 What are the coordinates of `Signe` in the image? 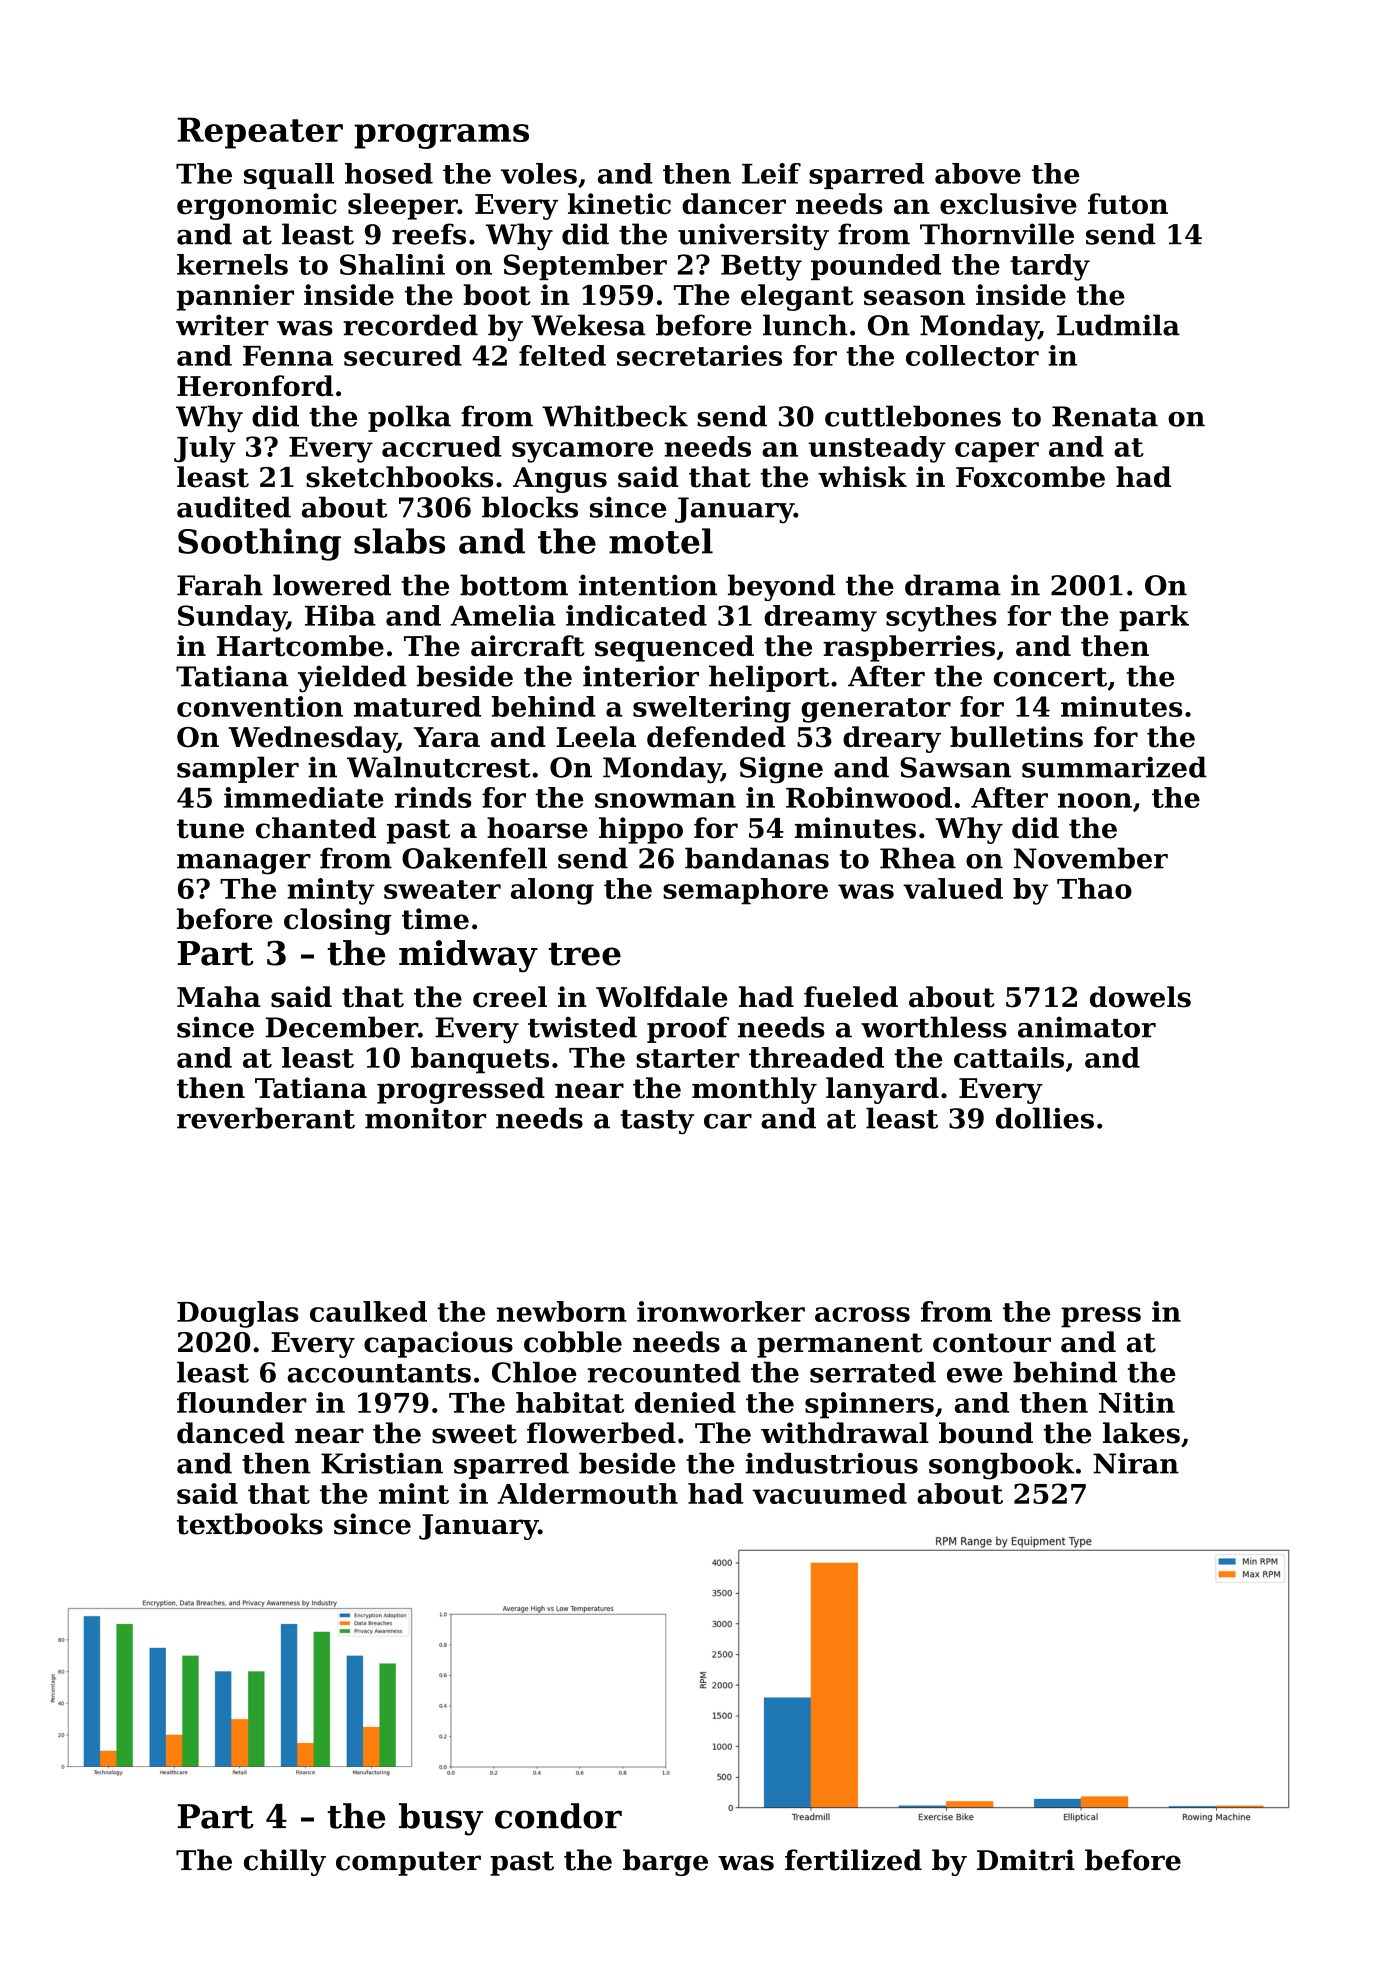 It's located at (781, 770).
